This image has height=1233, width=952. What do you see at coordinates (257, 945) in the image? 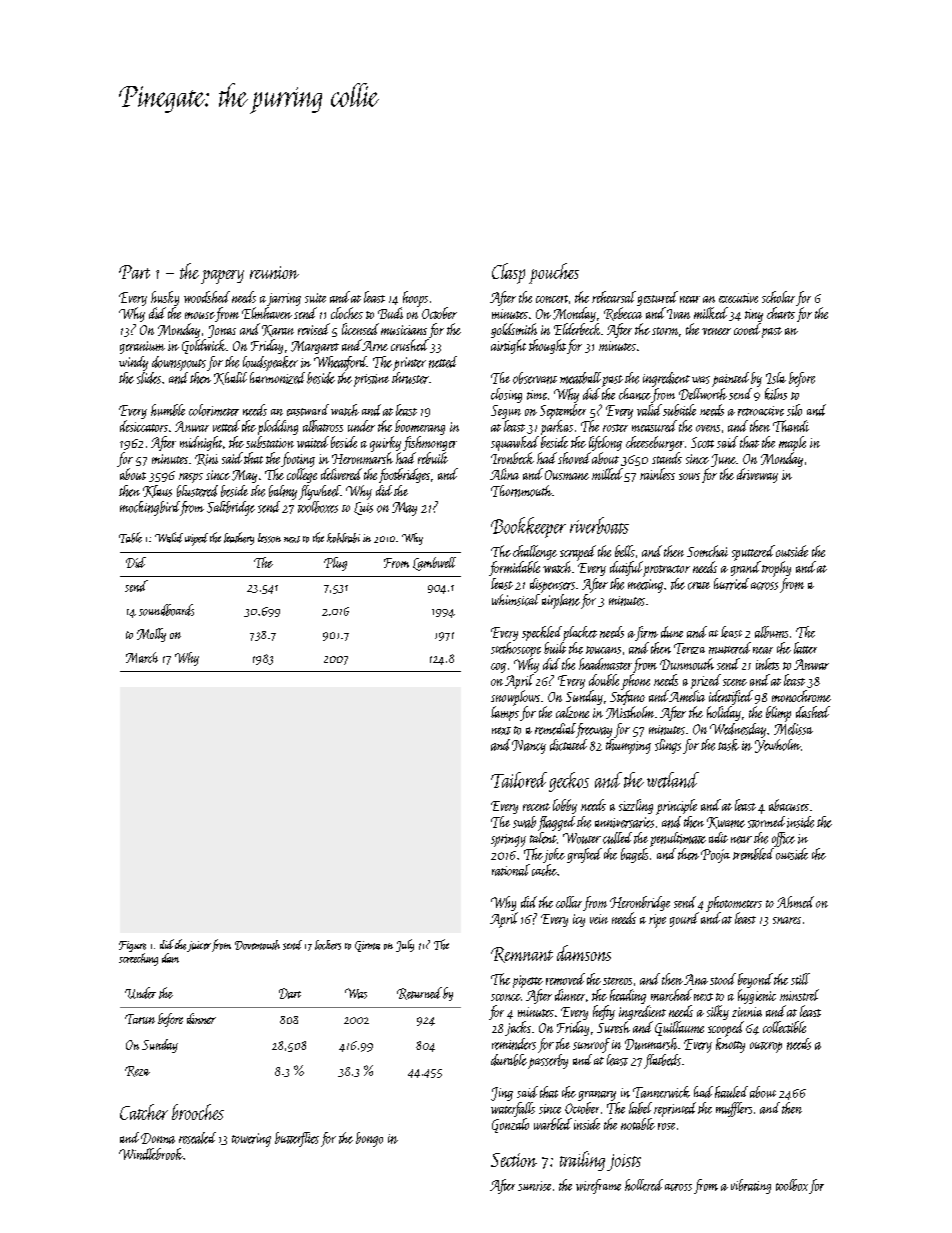
I see `Dovemouth` at bounding box center [257, 945].
